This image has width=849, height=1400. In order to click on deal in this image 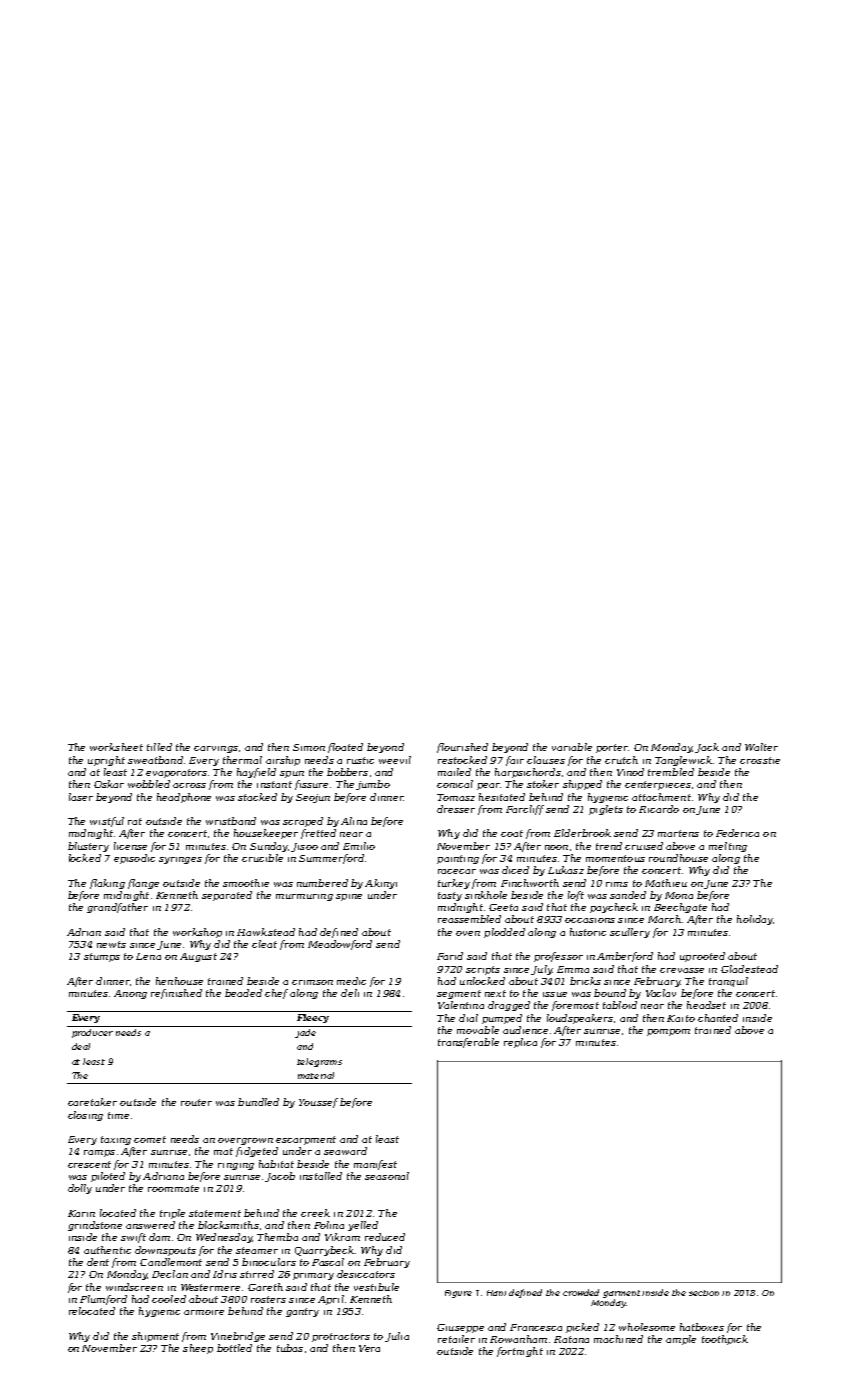, I will do `click(81, 1046)`.
